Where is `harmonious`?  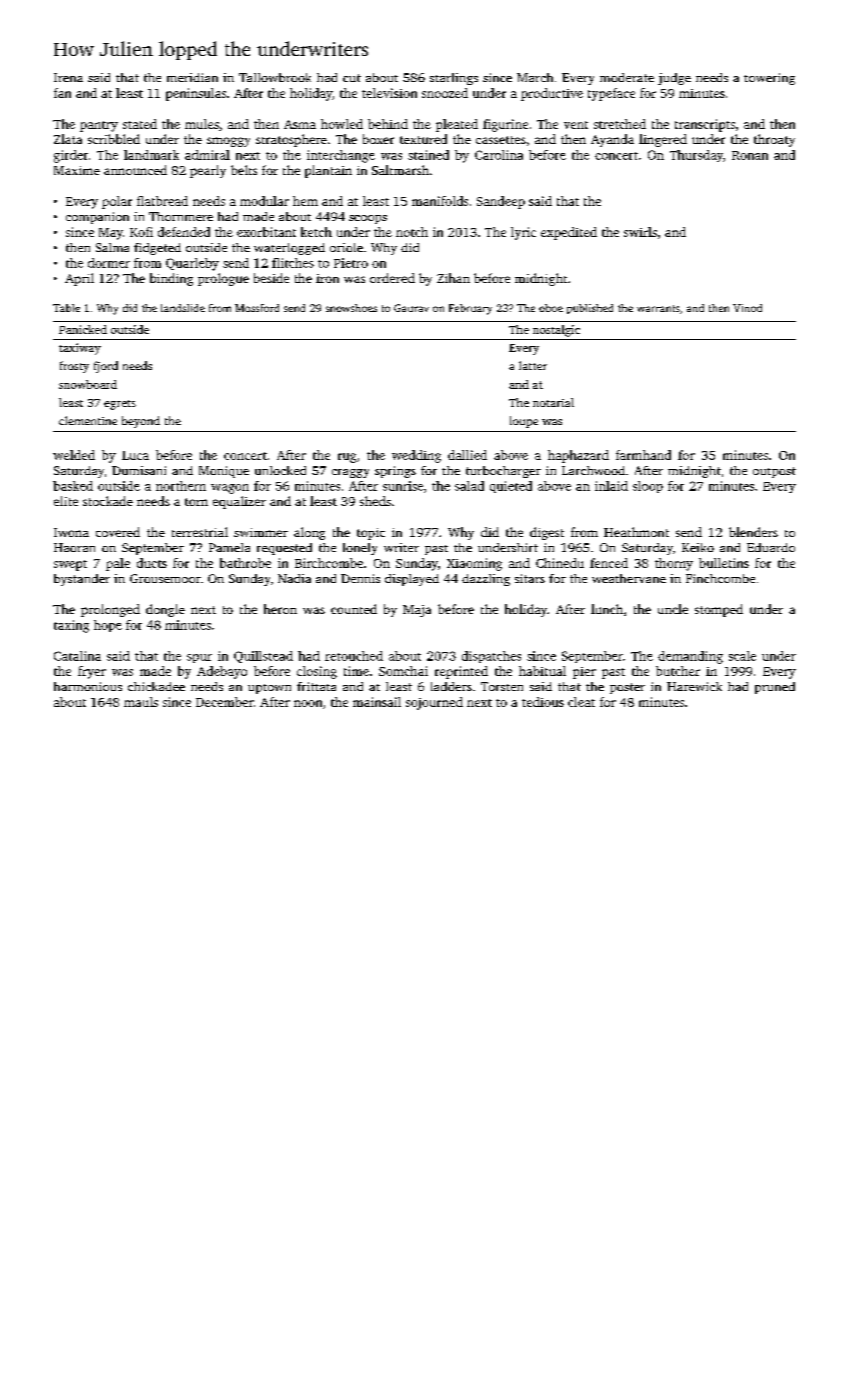 harmonious is located at coordinates (88, 686).
